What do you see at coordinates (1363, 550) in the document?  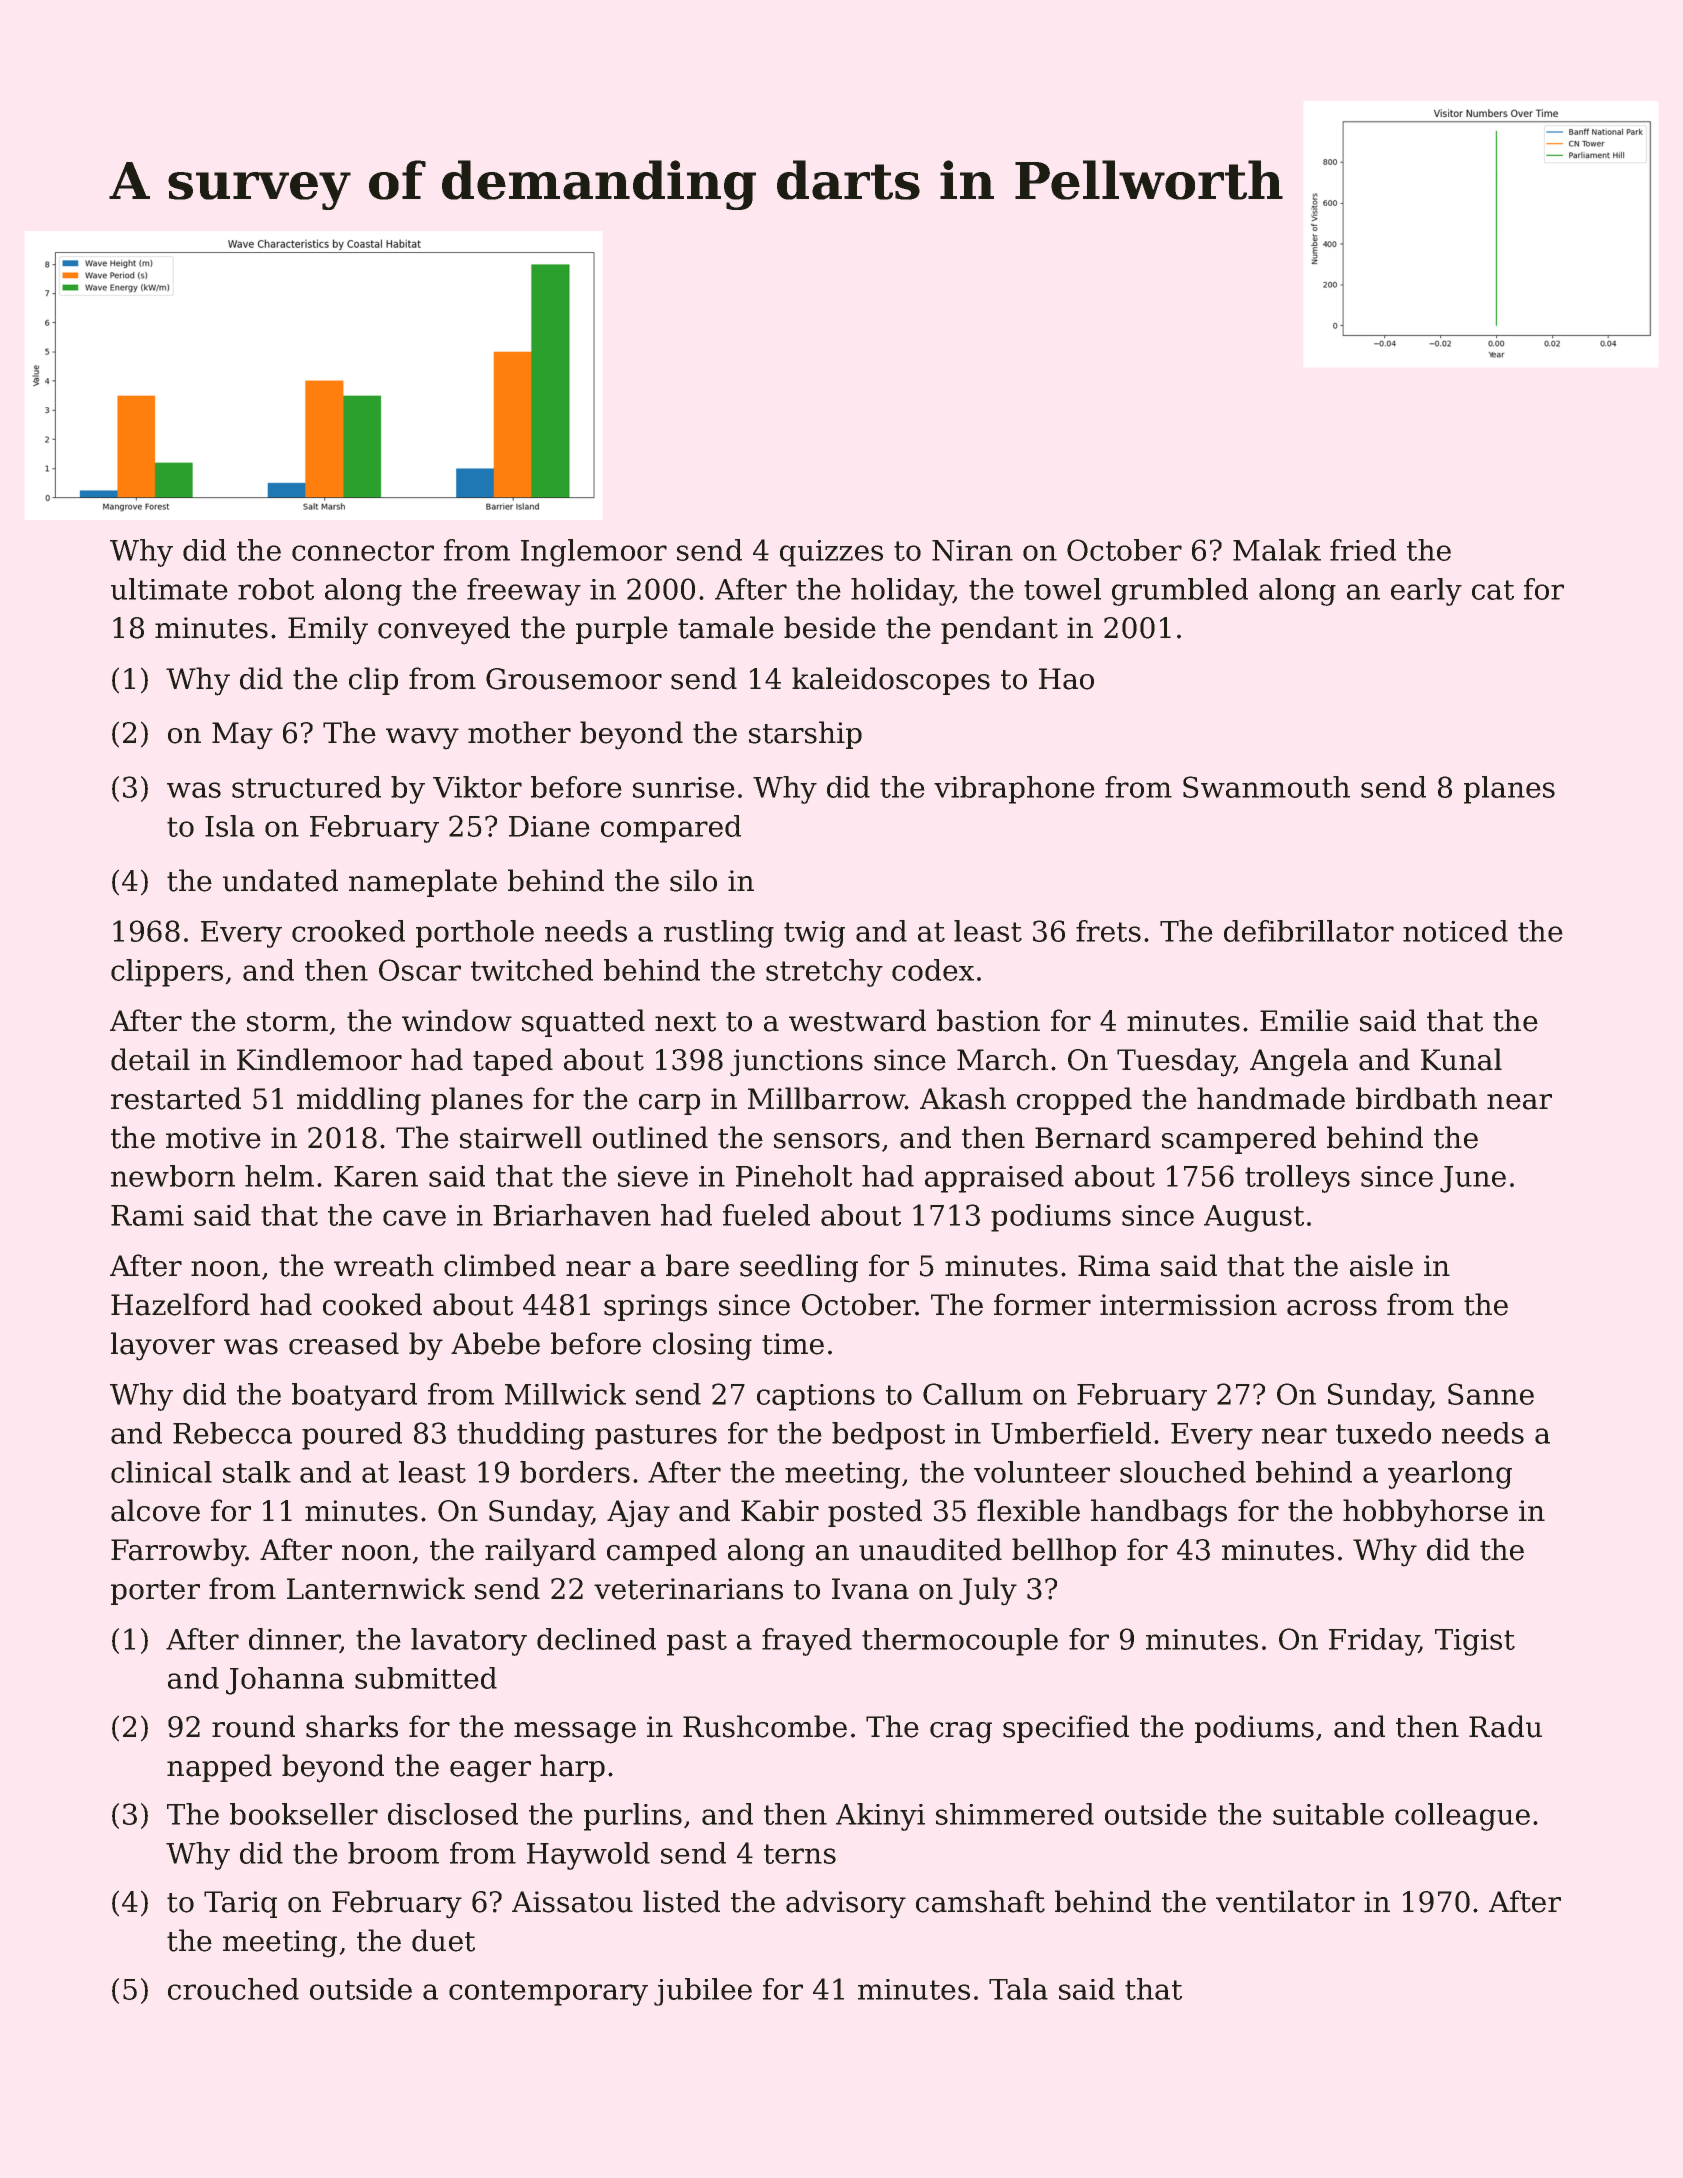 I see `fried` at bounding box center [1363, 550].
